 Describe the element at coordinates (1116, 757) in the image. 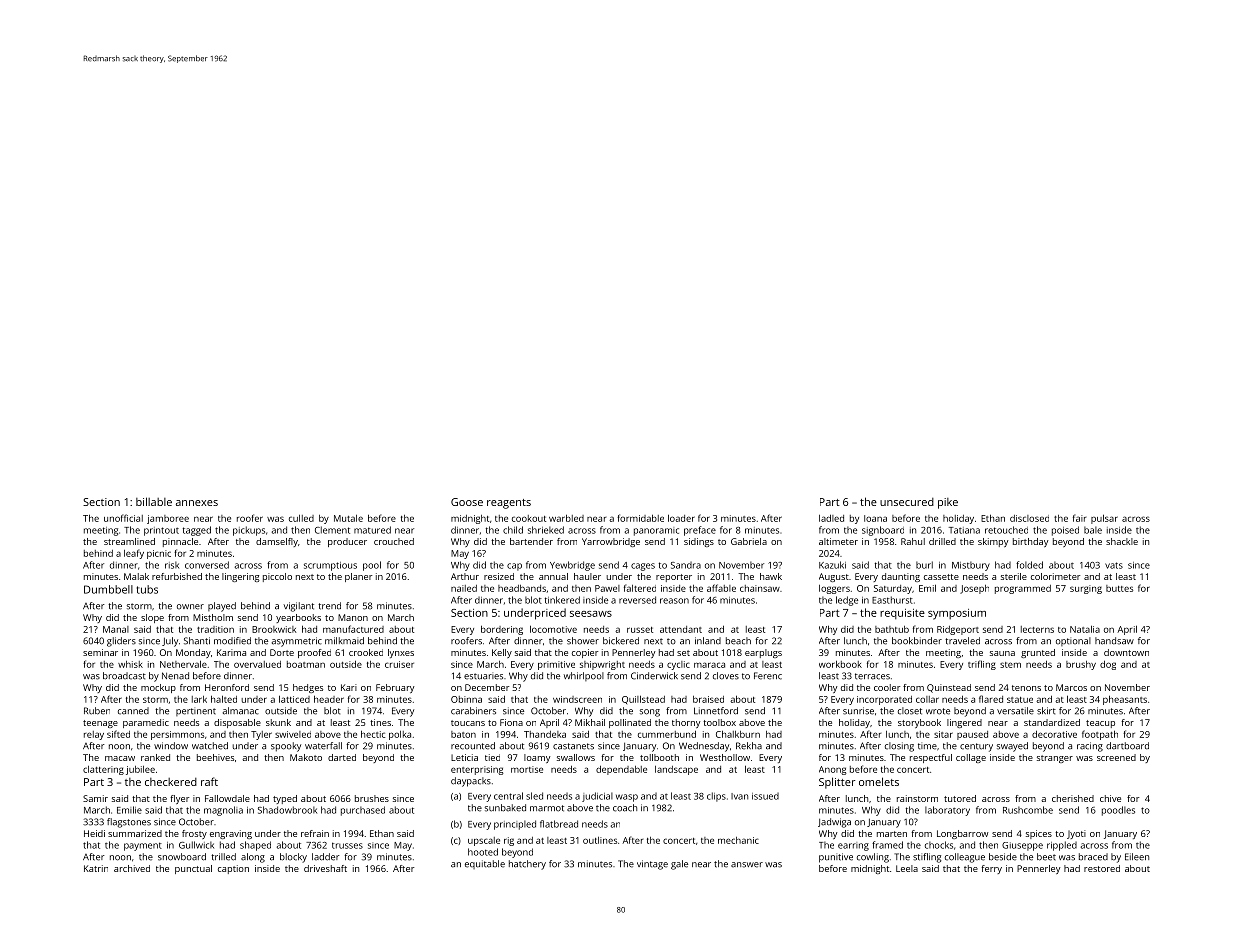

I see `screened` at that location.
